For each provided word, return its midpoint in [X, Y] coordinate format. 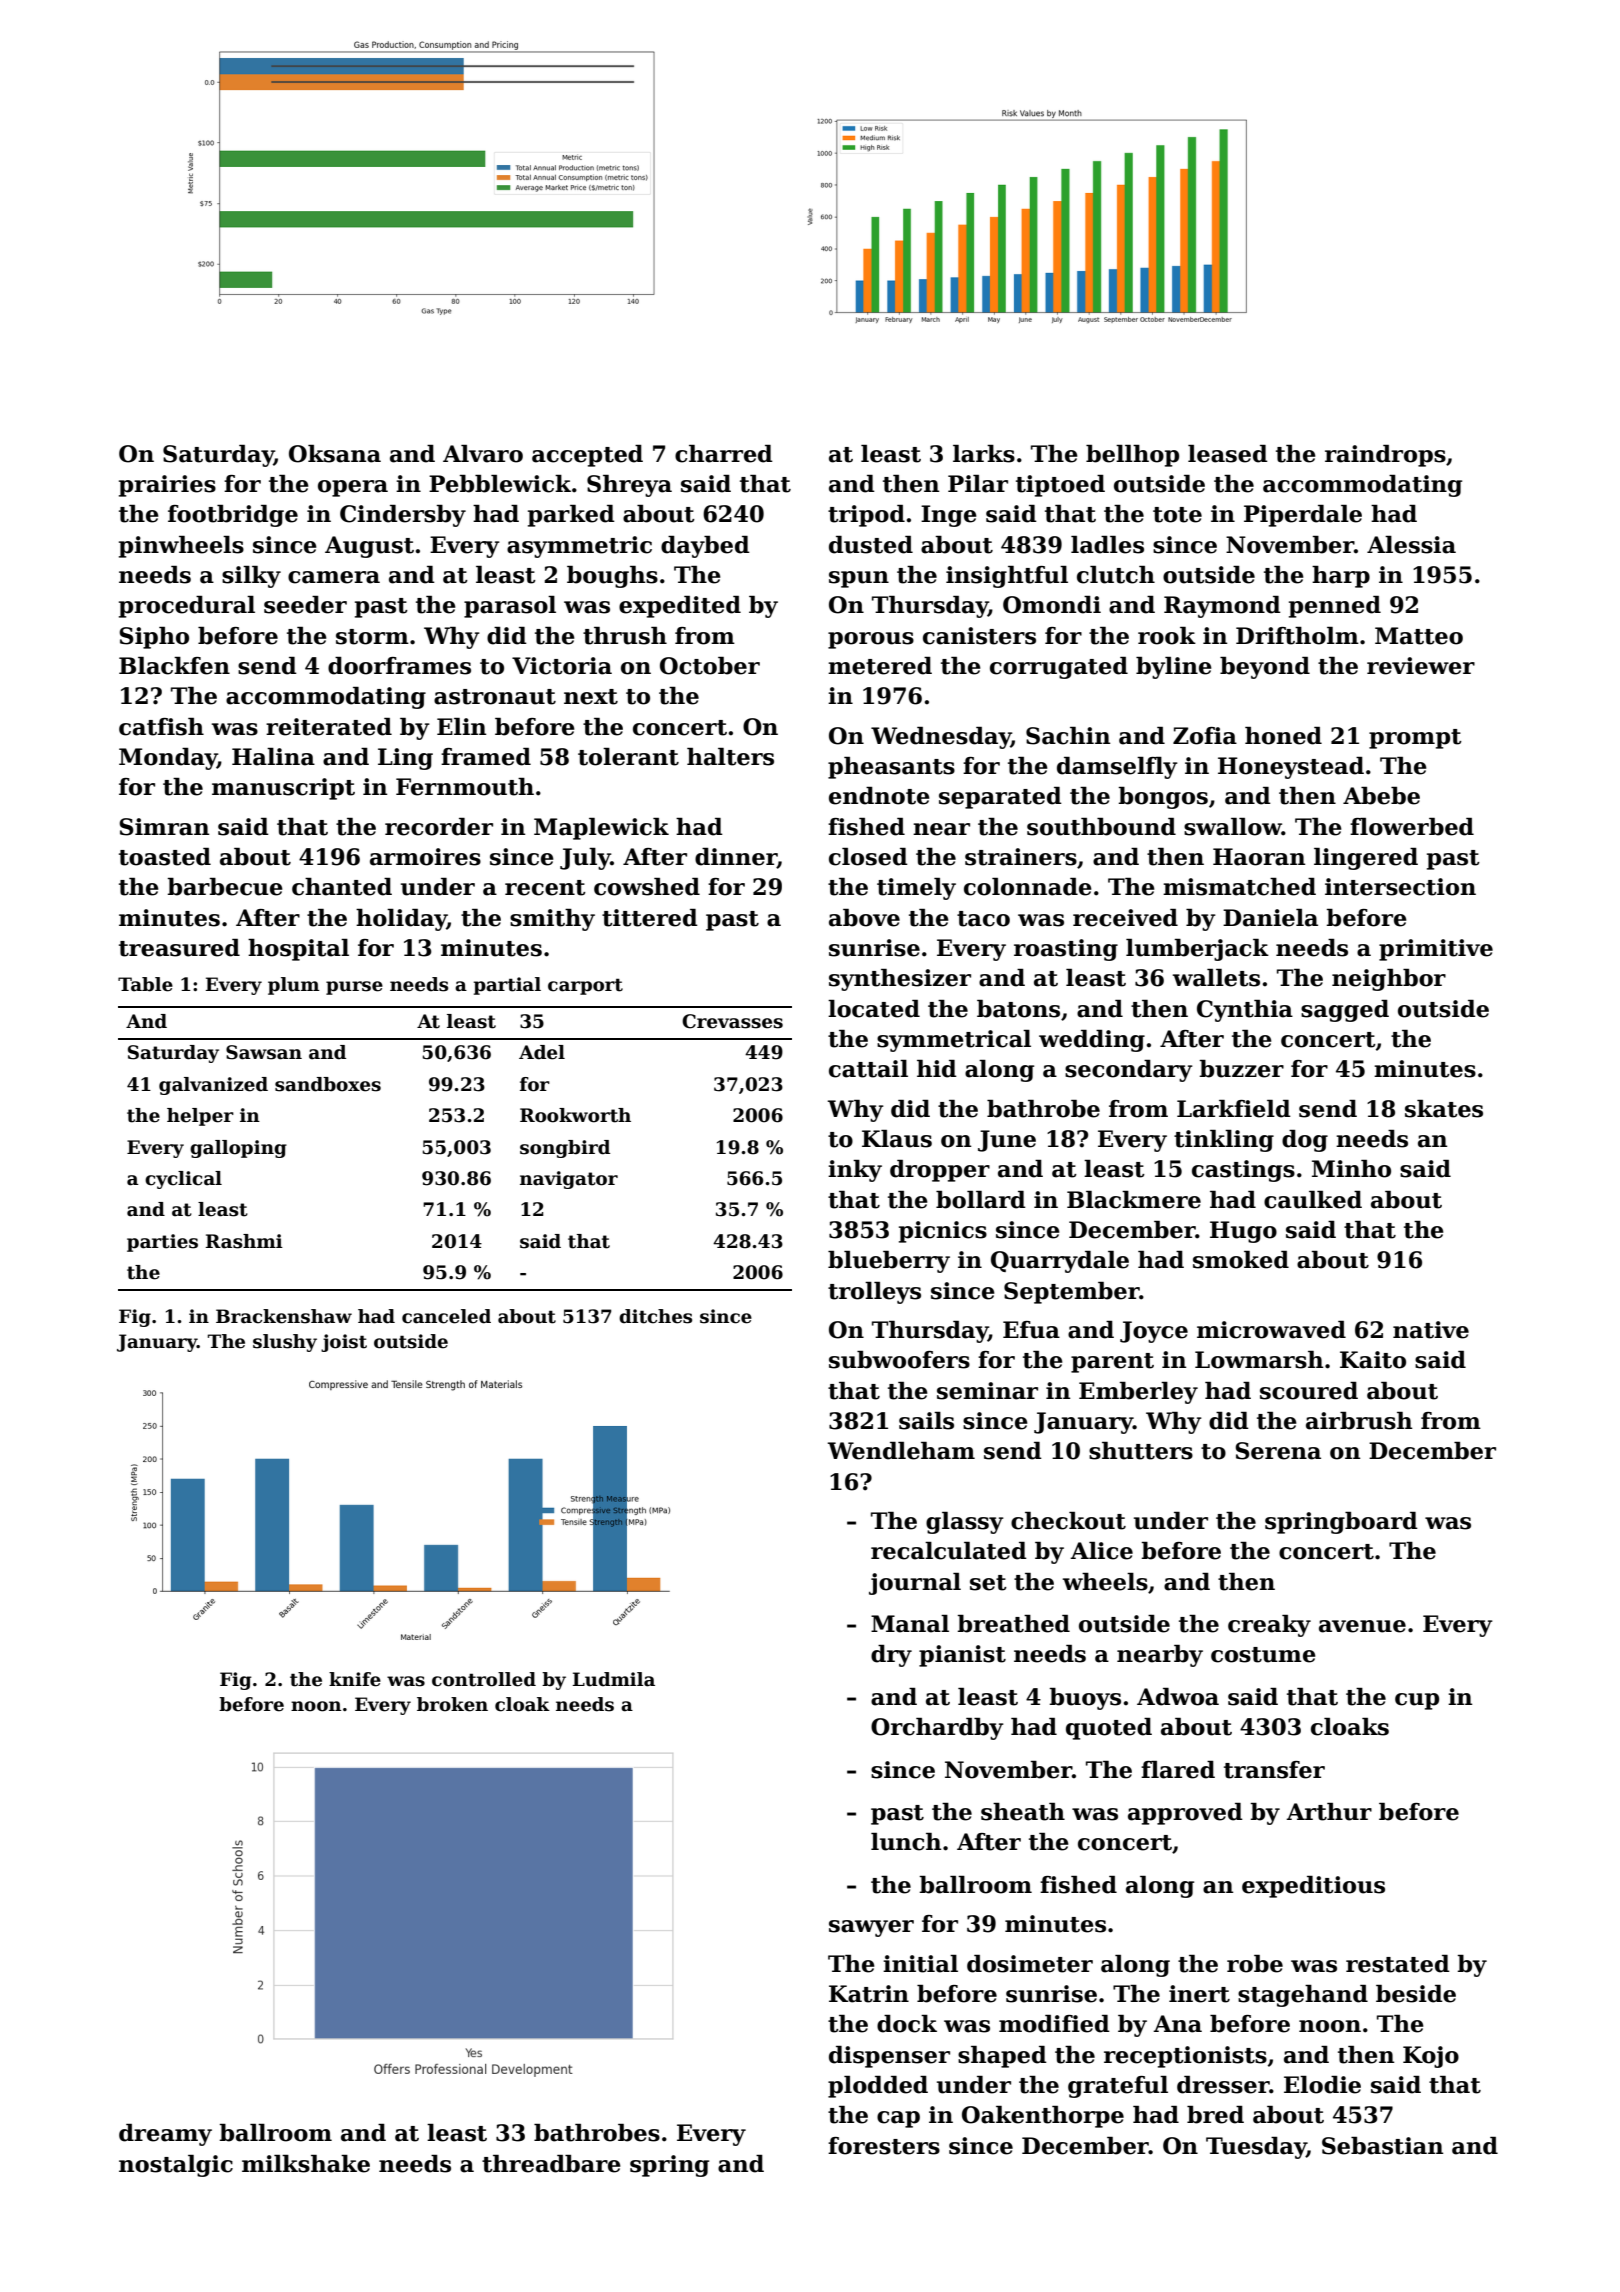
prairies [167, 486]
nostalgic [176, 2166]
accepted [587, 456]
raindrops [1385, 456]
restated [1398, 1964]
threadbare [551, 2164]
